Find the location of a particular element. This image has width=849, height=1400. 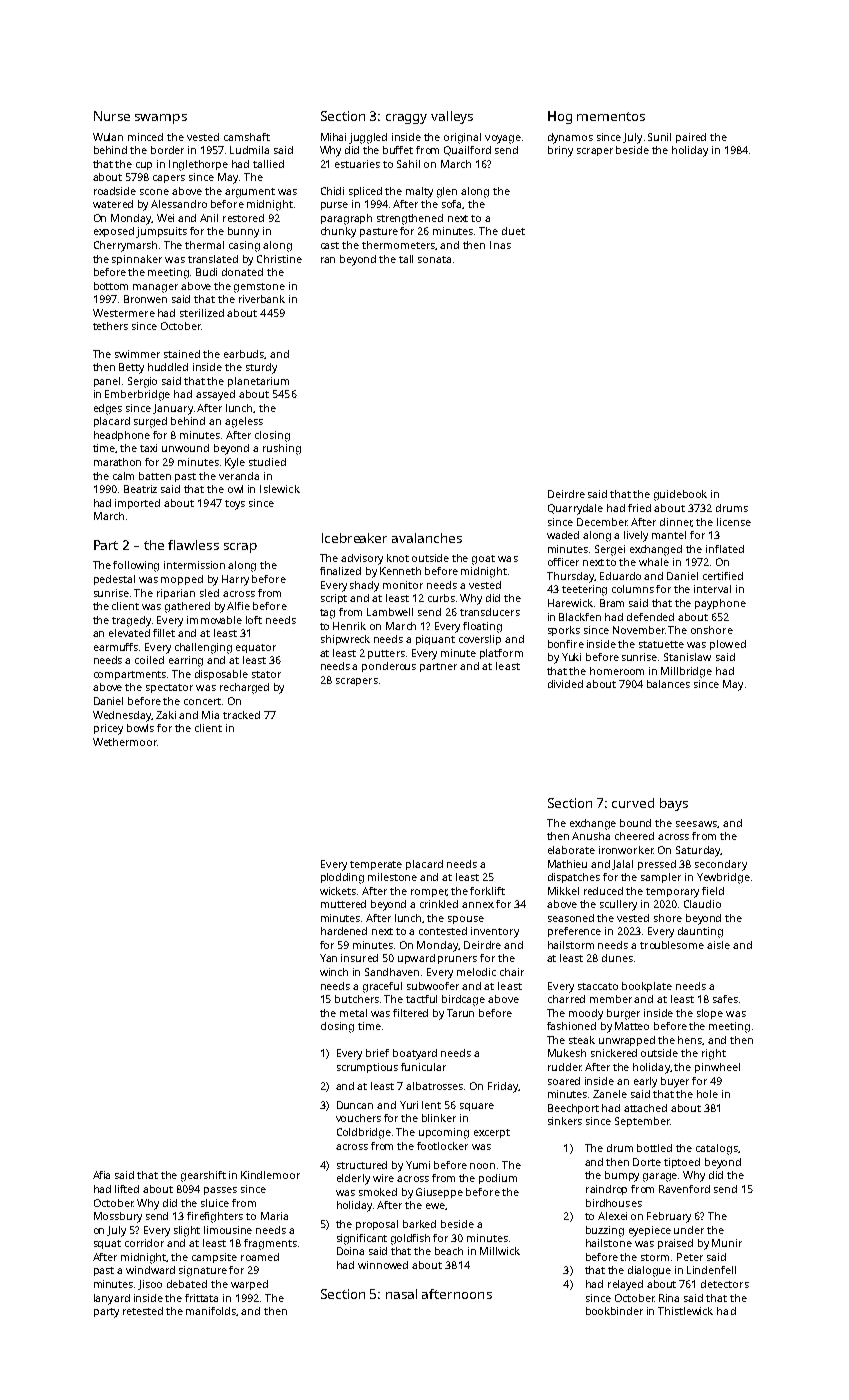

Afia is located at coordinates (101, 1175).
